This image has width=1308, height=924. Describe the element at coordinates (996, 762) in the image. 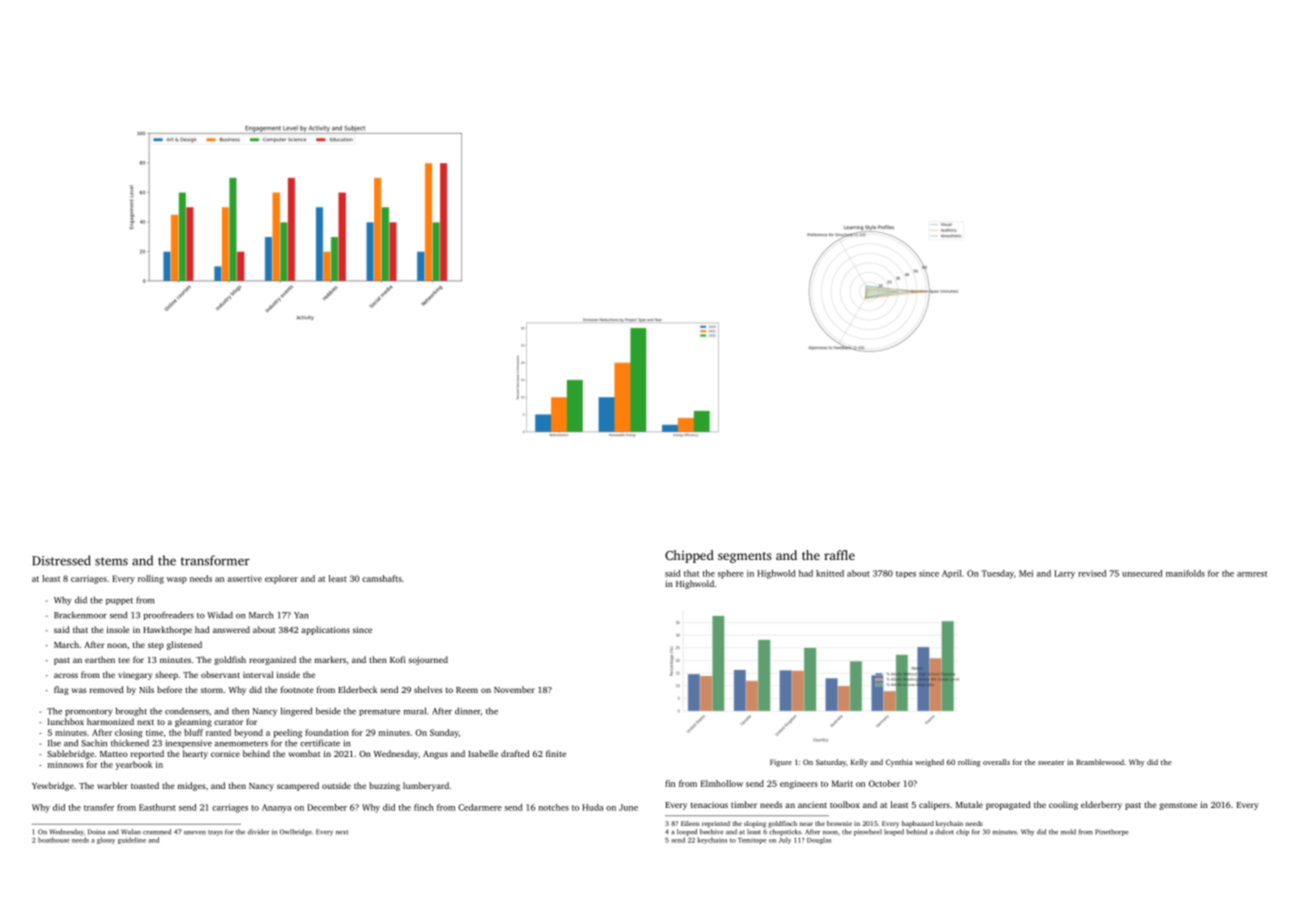

I see `overalls` at that location.
